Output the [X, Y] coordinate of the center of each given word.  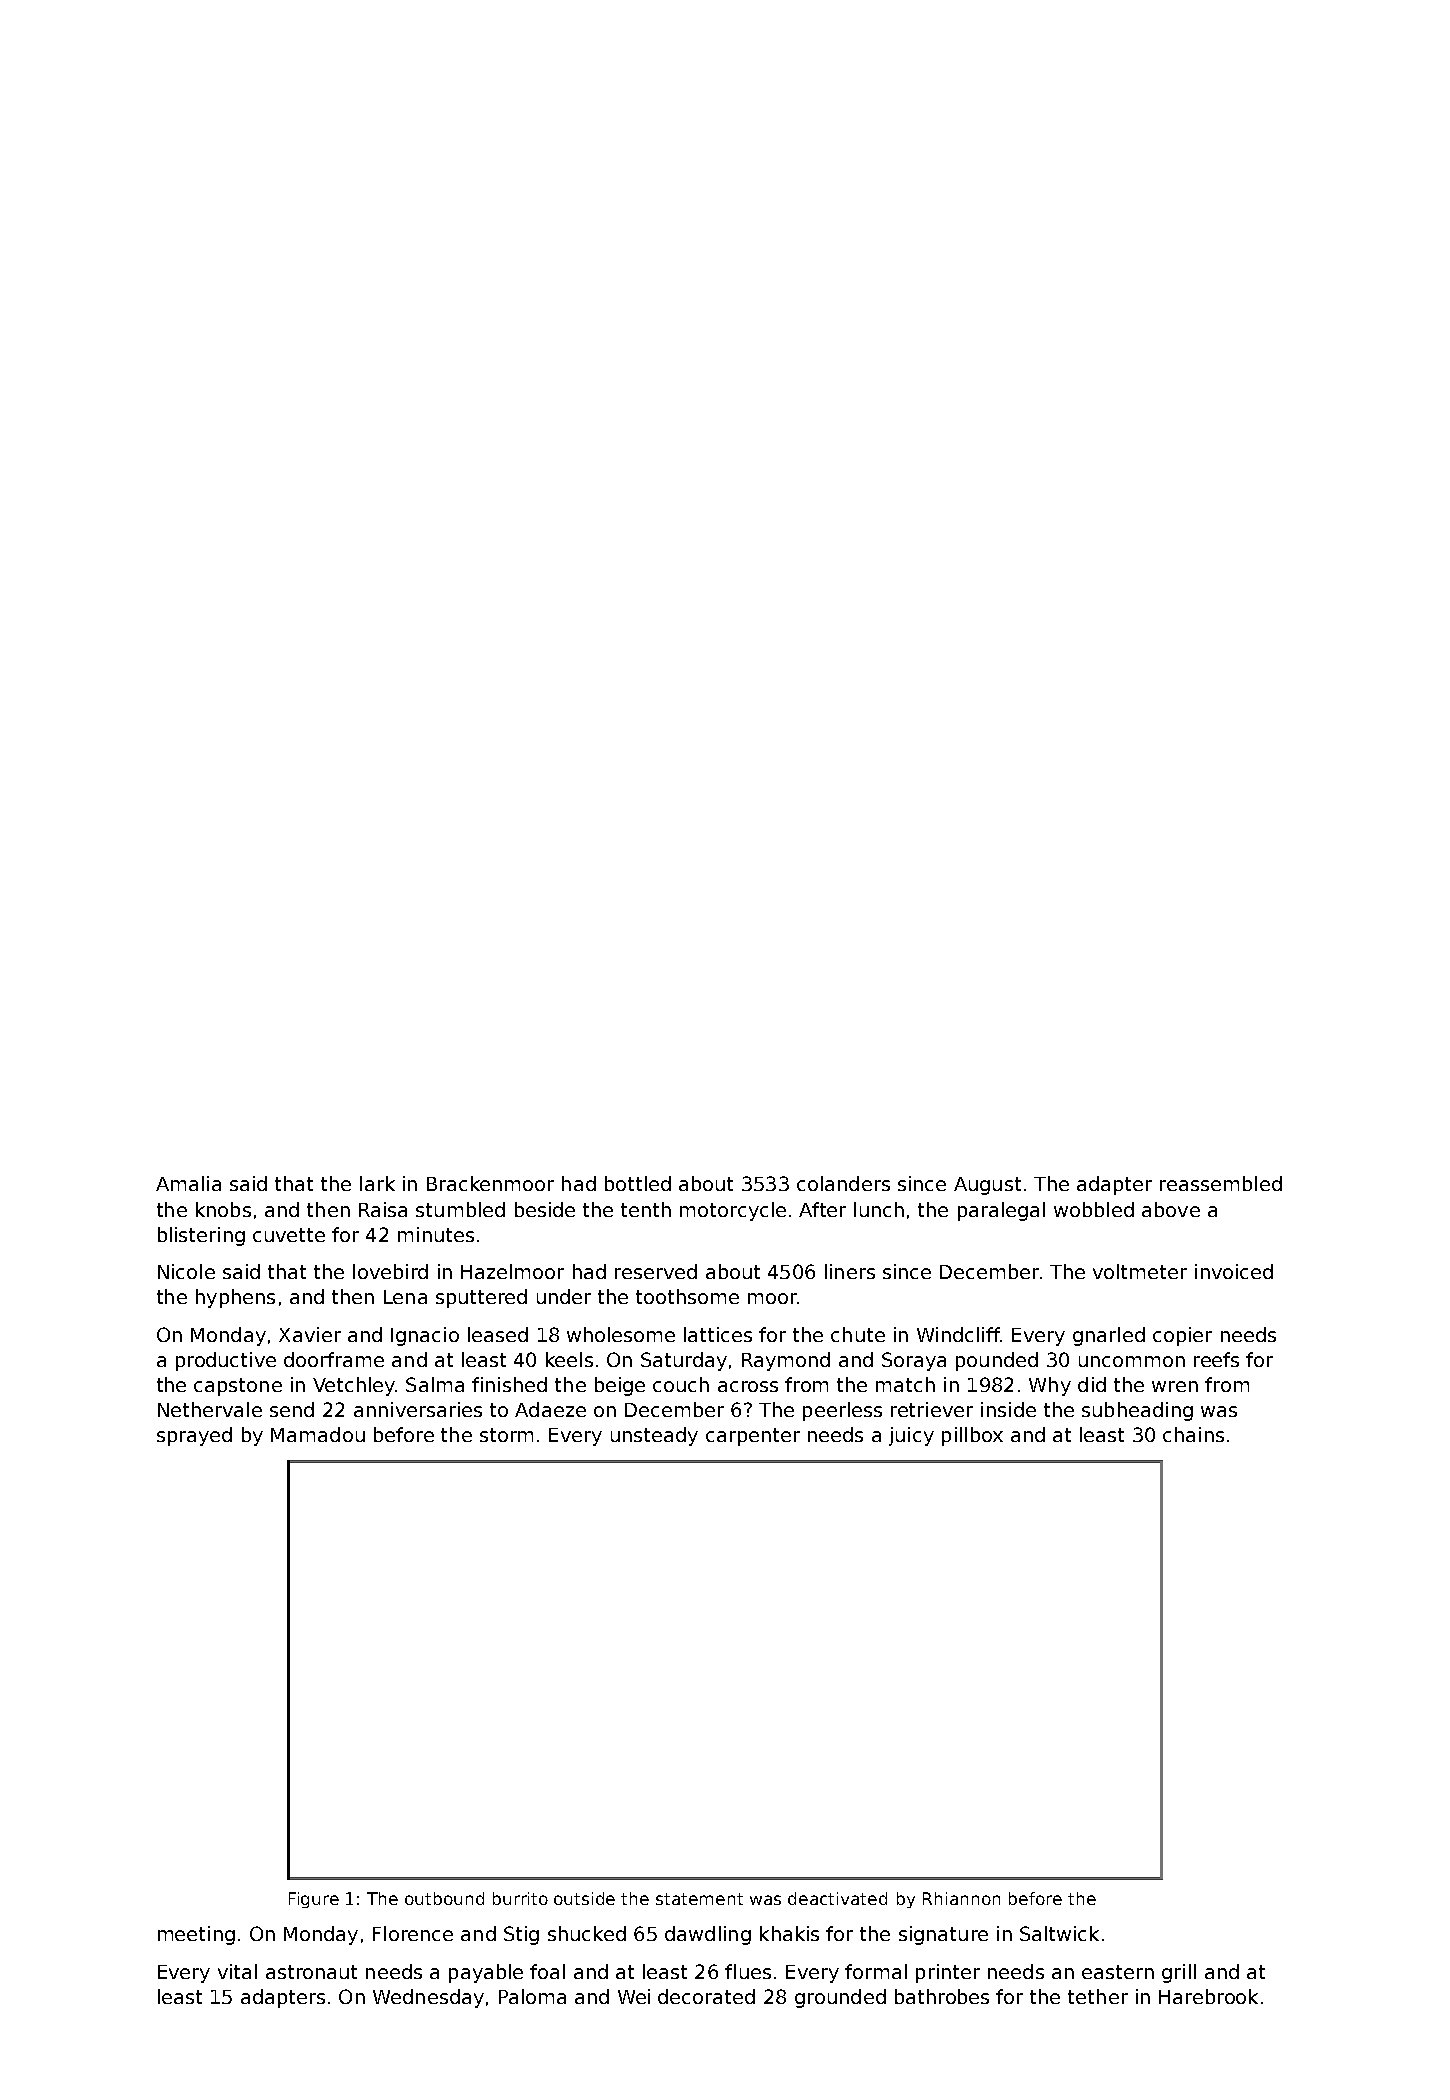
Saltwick [1059, 1933]
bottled [638, 1183]
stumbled [460, 1209]
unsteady [654, 1436]
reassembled [1221, 1183]
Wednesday [428, 1998]
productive [226, 1361]
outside [584, 1898]
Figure [314, 1900]
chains [1193, 1434]
